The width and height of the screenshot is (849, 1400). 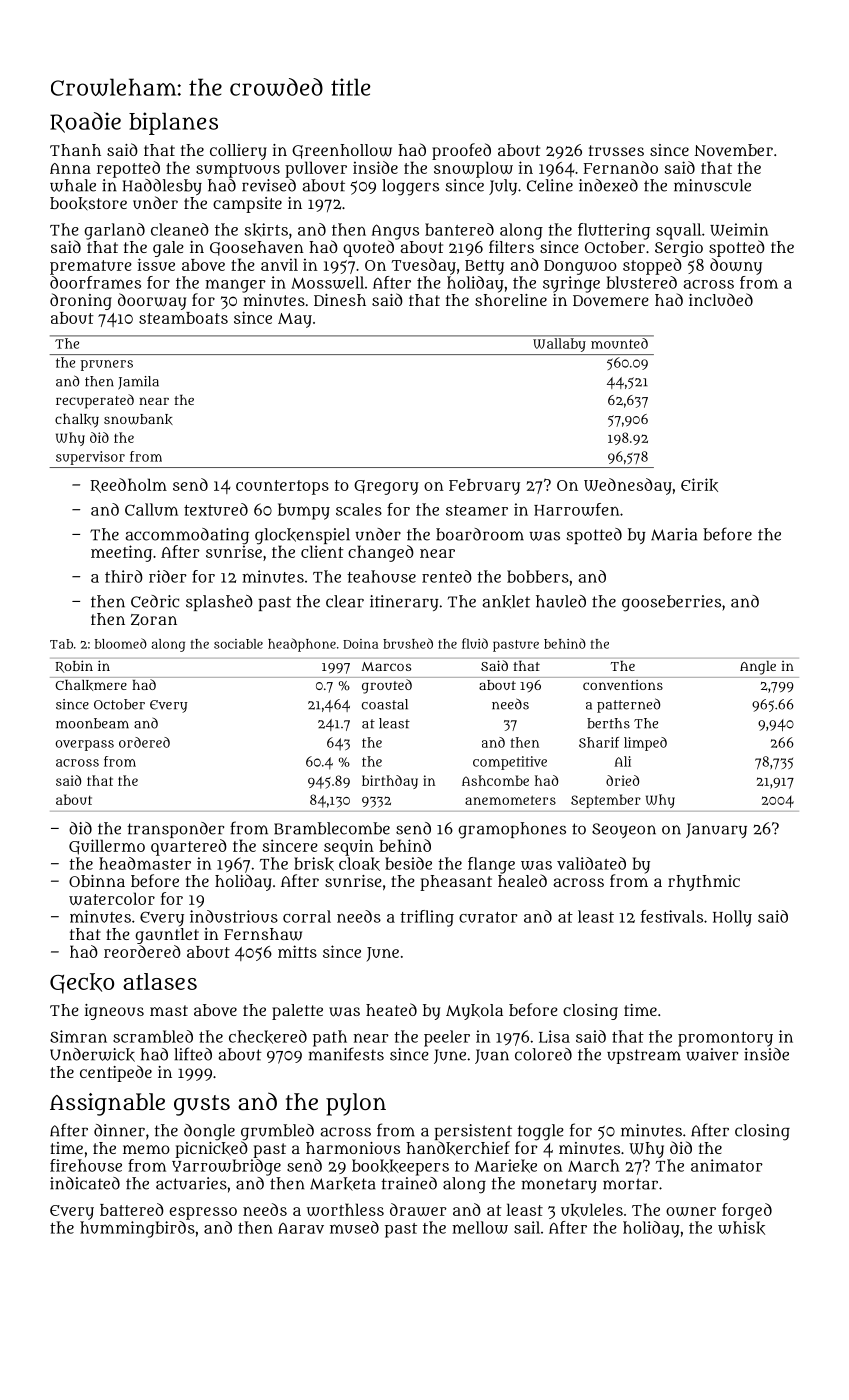 What do you see at coordinates (503, 187) in the screenshot?
I see `July` at bounding box center [503, 187].
